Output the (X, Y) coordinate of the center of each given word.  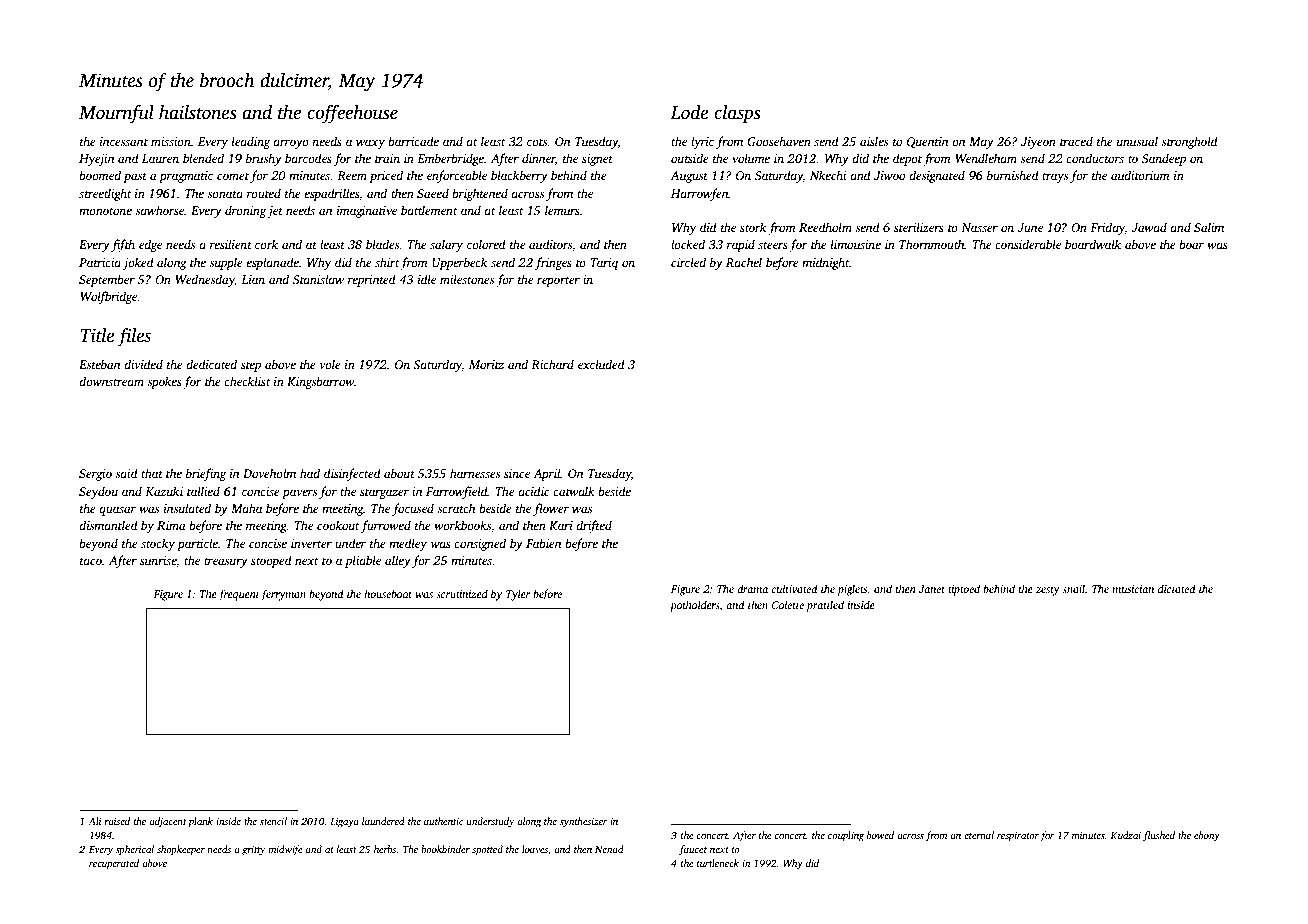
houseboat (388, 593)
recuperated (114, 864)
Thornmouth (932, 244)
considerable (1028, 244)
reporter (558, 281)
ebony (1207, 836)
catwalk (574, 491)
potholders (695, 606)
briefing (206, 474)
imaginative (367, 212)
